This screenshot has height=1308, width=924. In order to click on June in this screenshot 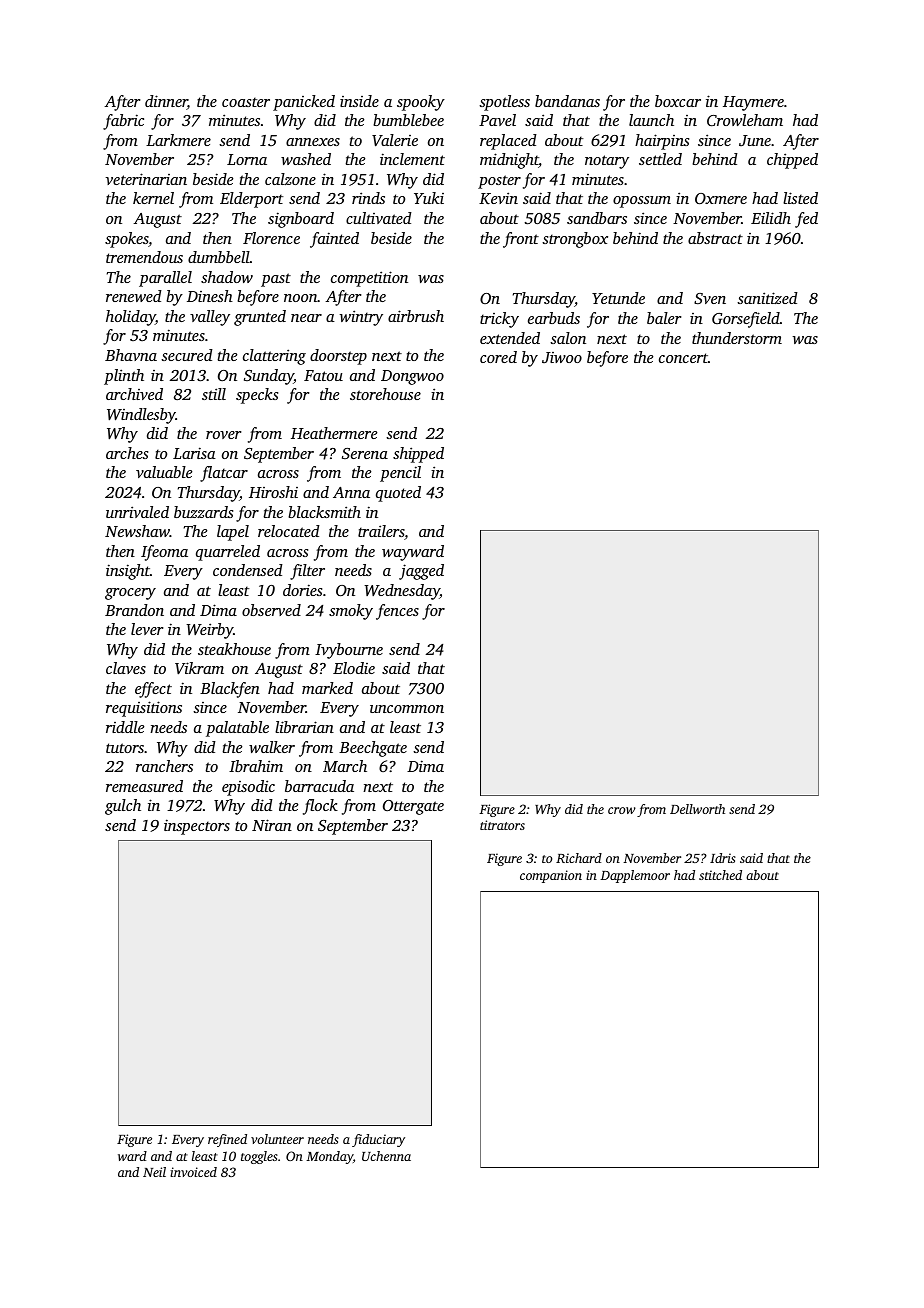, I will do `click(755, 140)`.
